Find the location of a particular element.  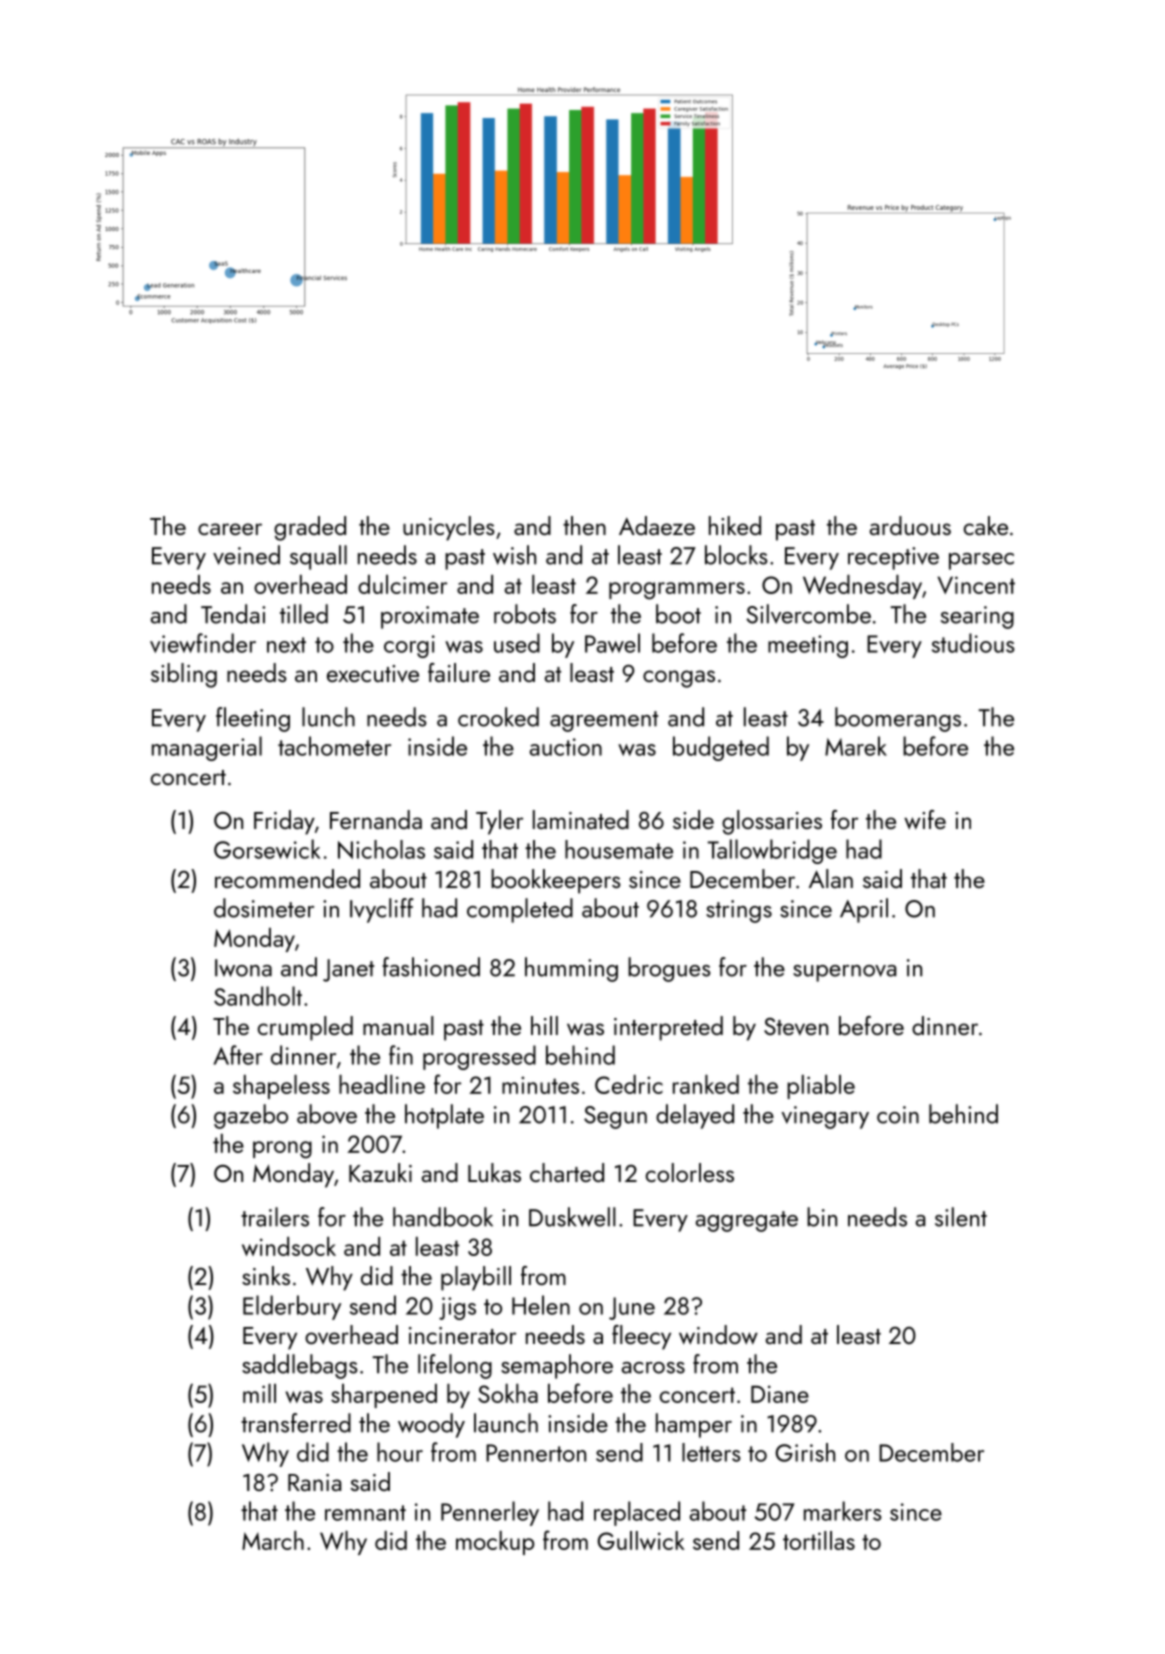

Tendai is located at coordinates (233, 614).
